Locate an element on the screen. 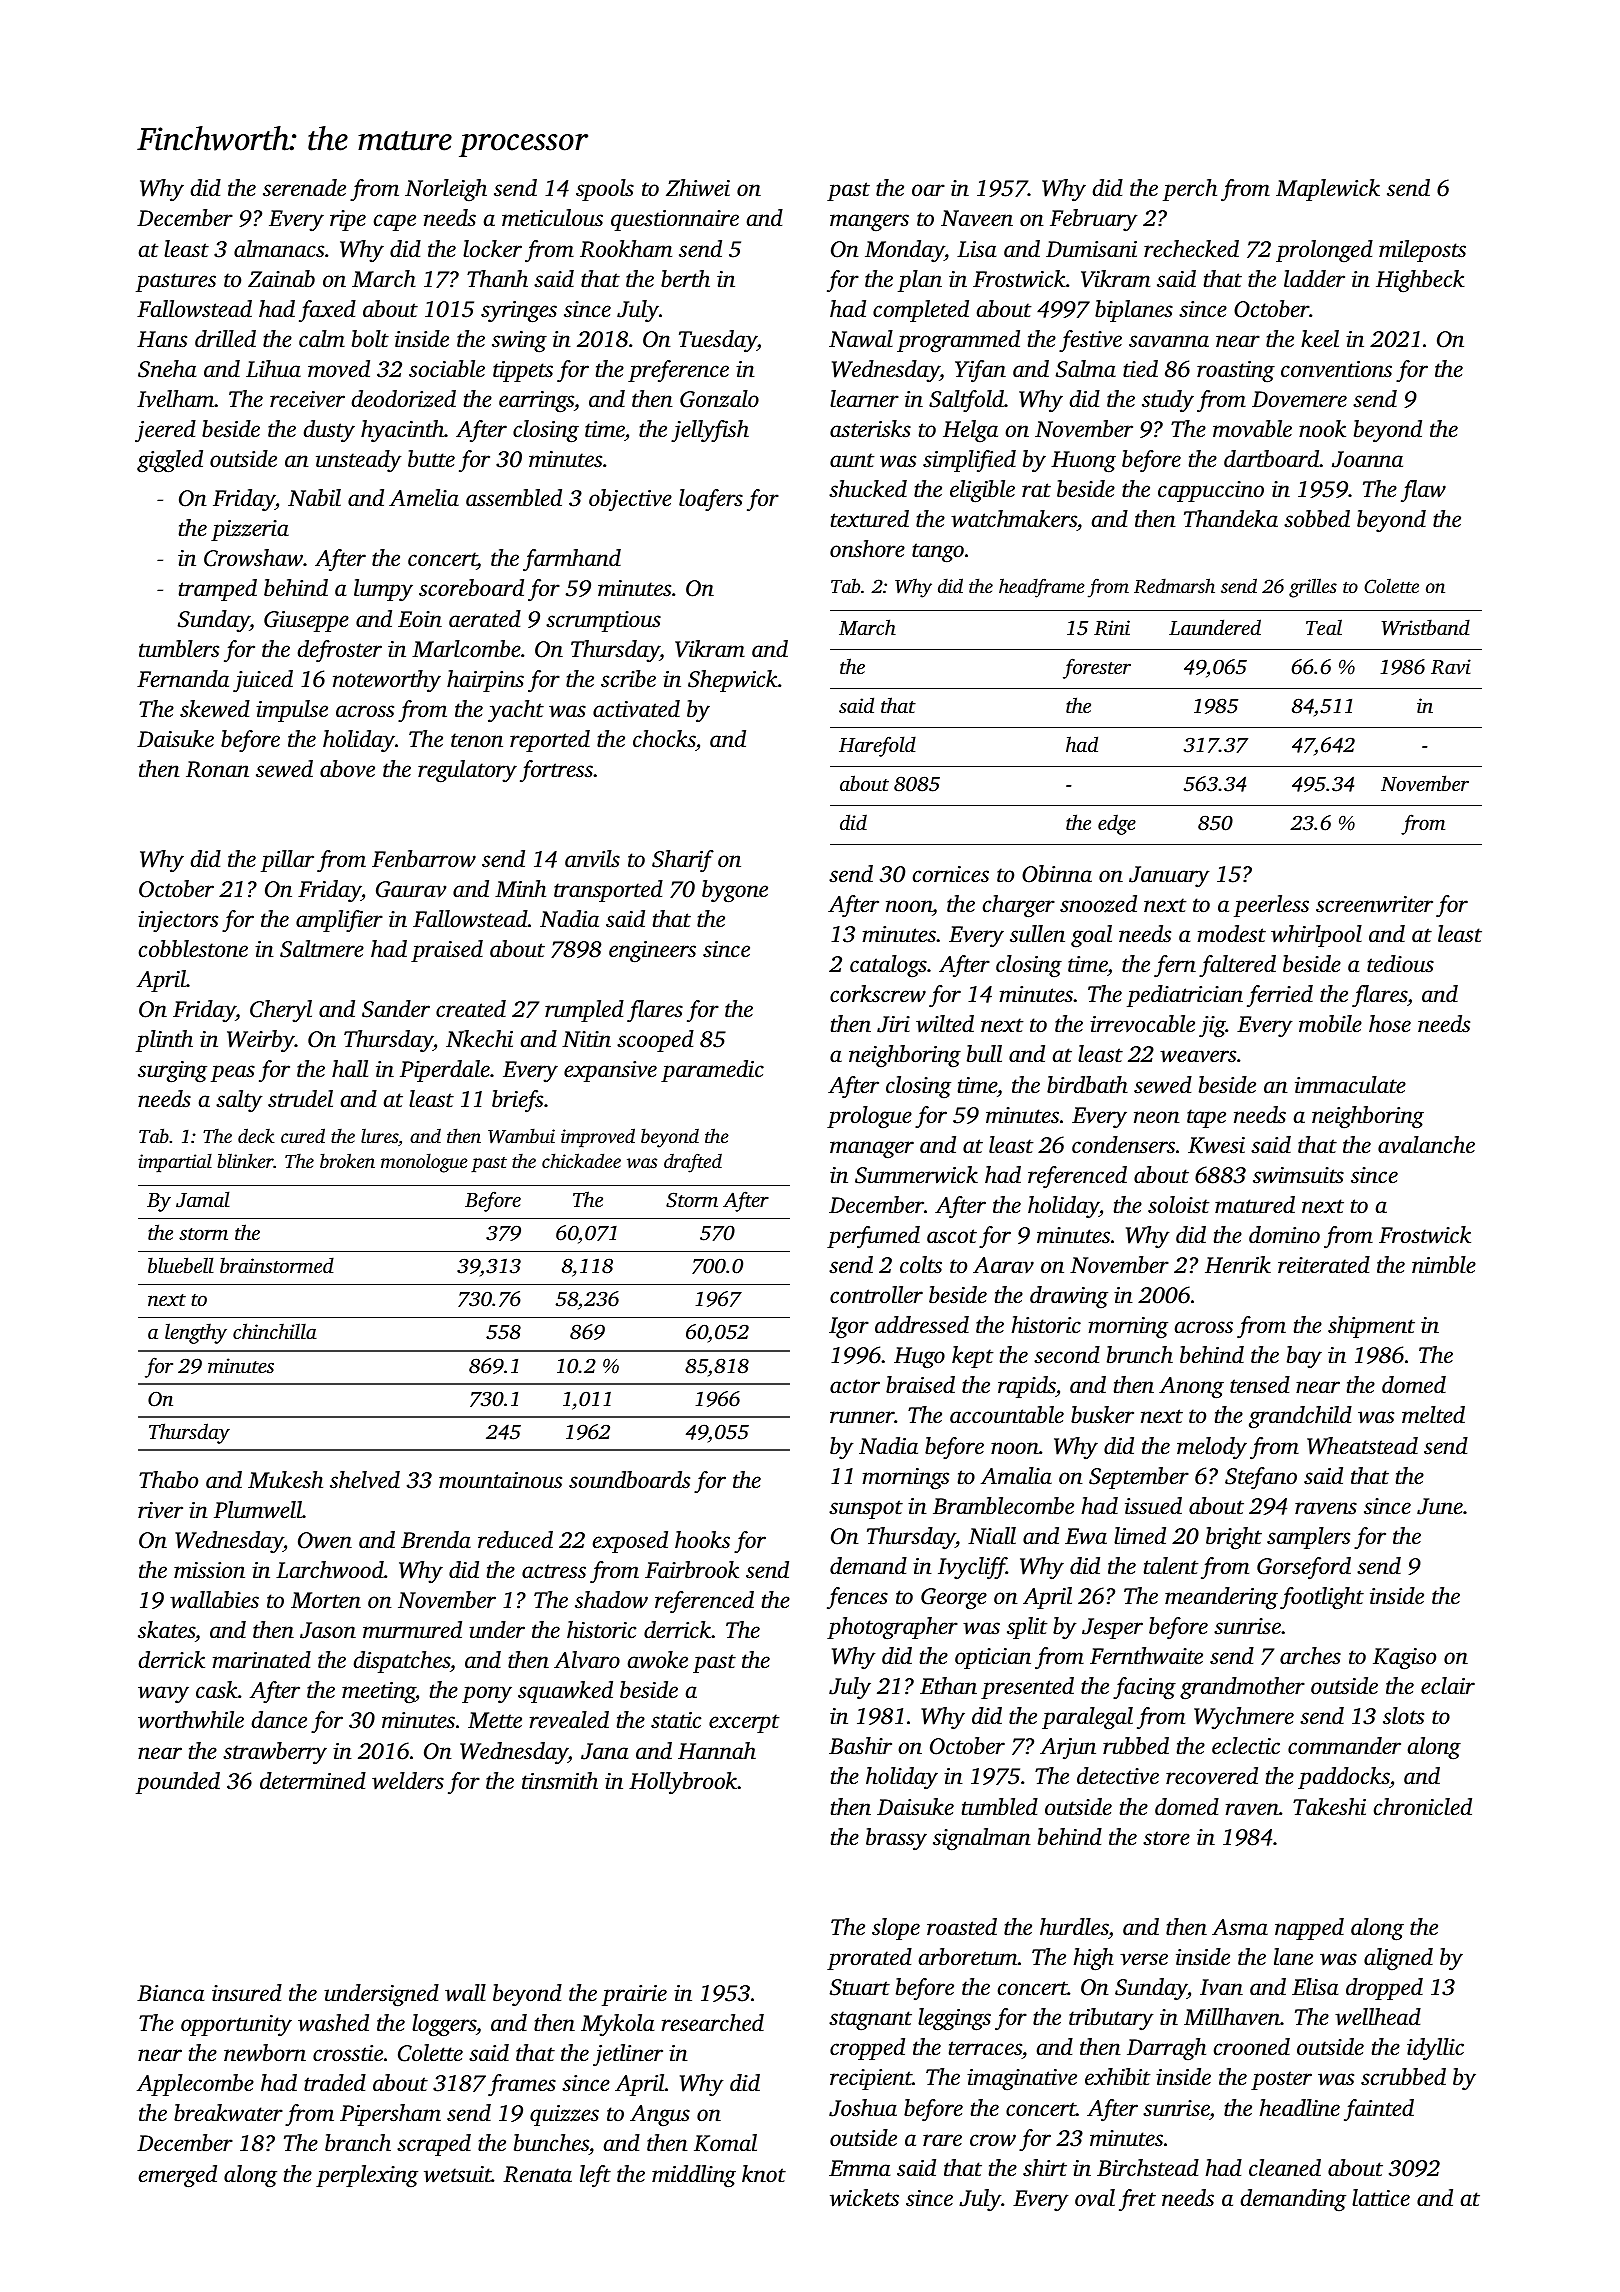 This screenshot has width=1620, height=2292. mangers is located at coordinates (869, 223).
